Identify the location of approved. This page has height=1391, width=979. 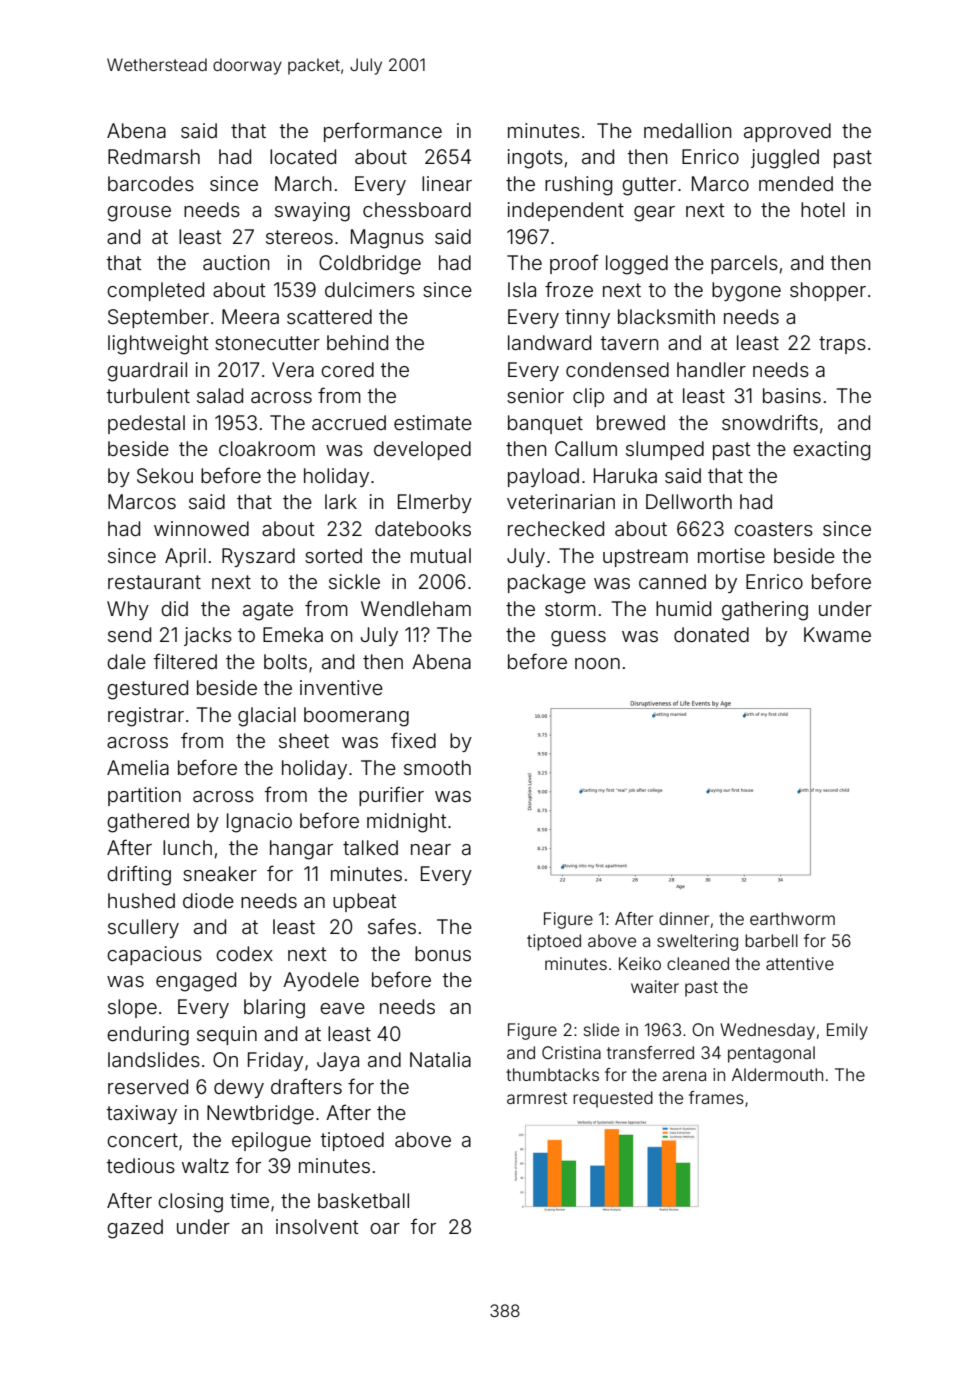
(787, 132).
